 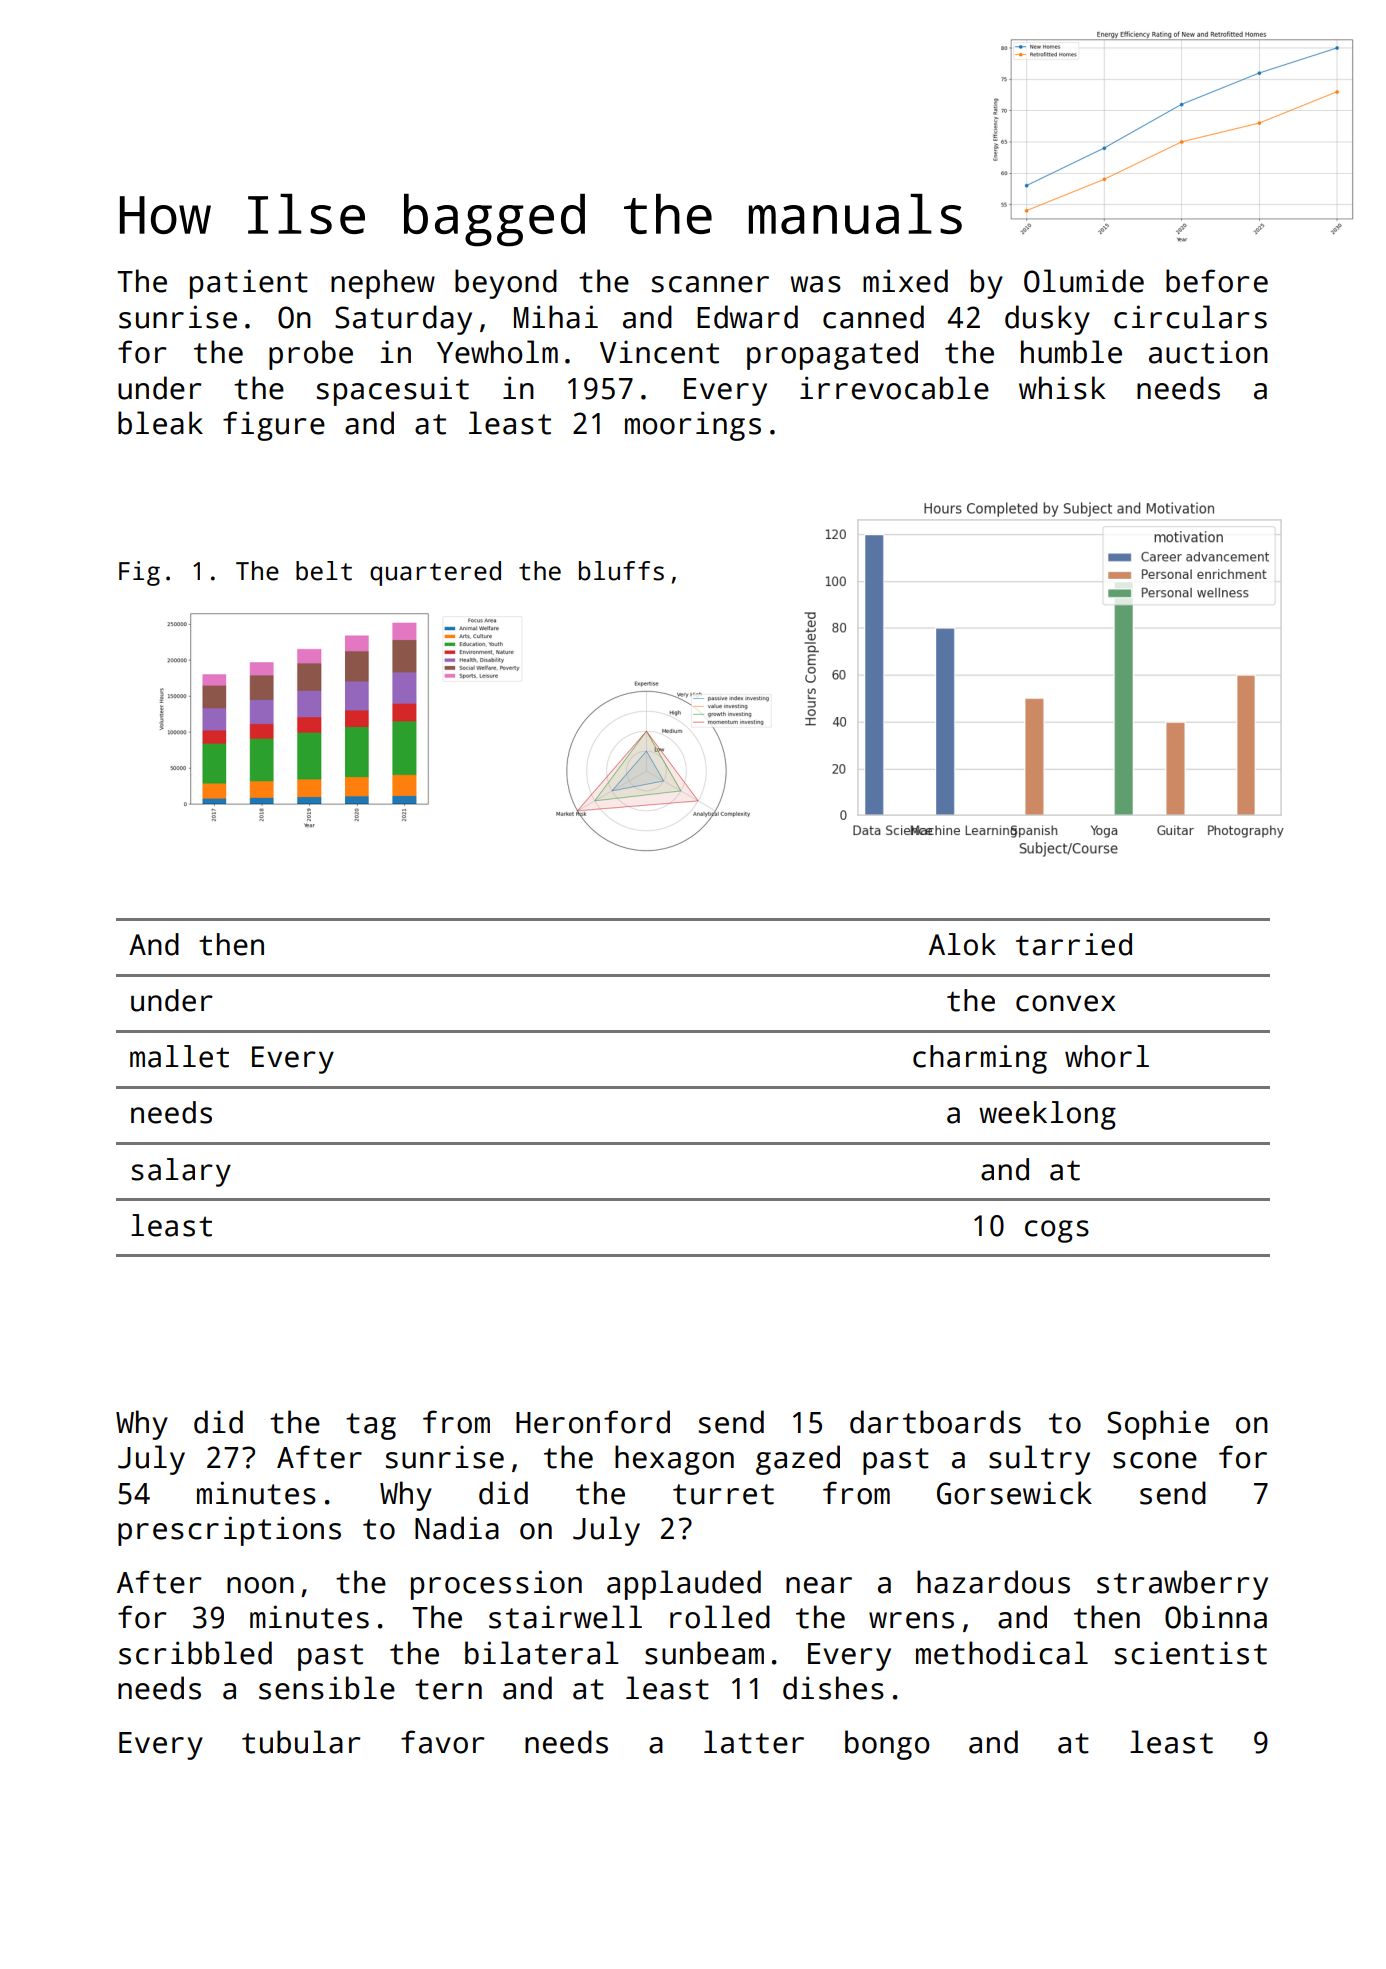 I want to click on bongo, so click(x=887, y=1745).
